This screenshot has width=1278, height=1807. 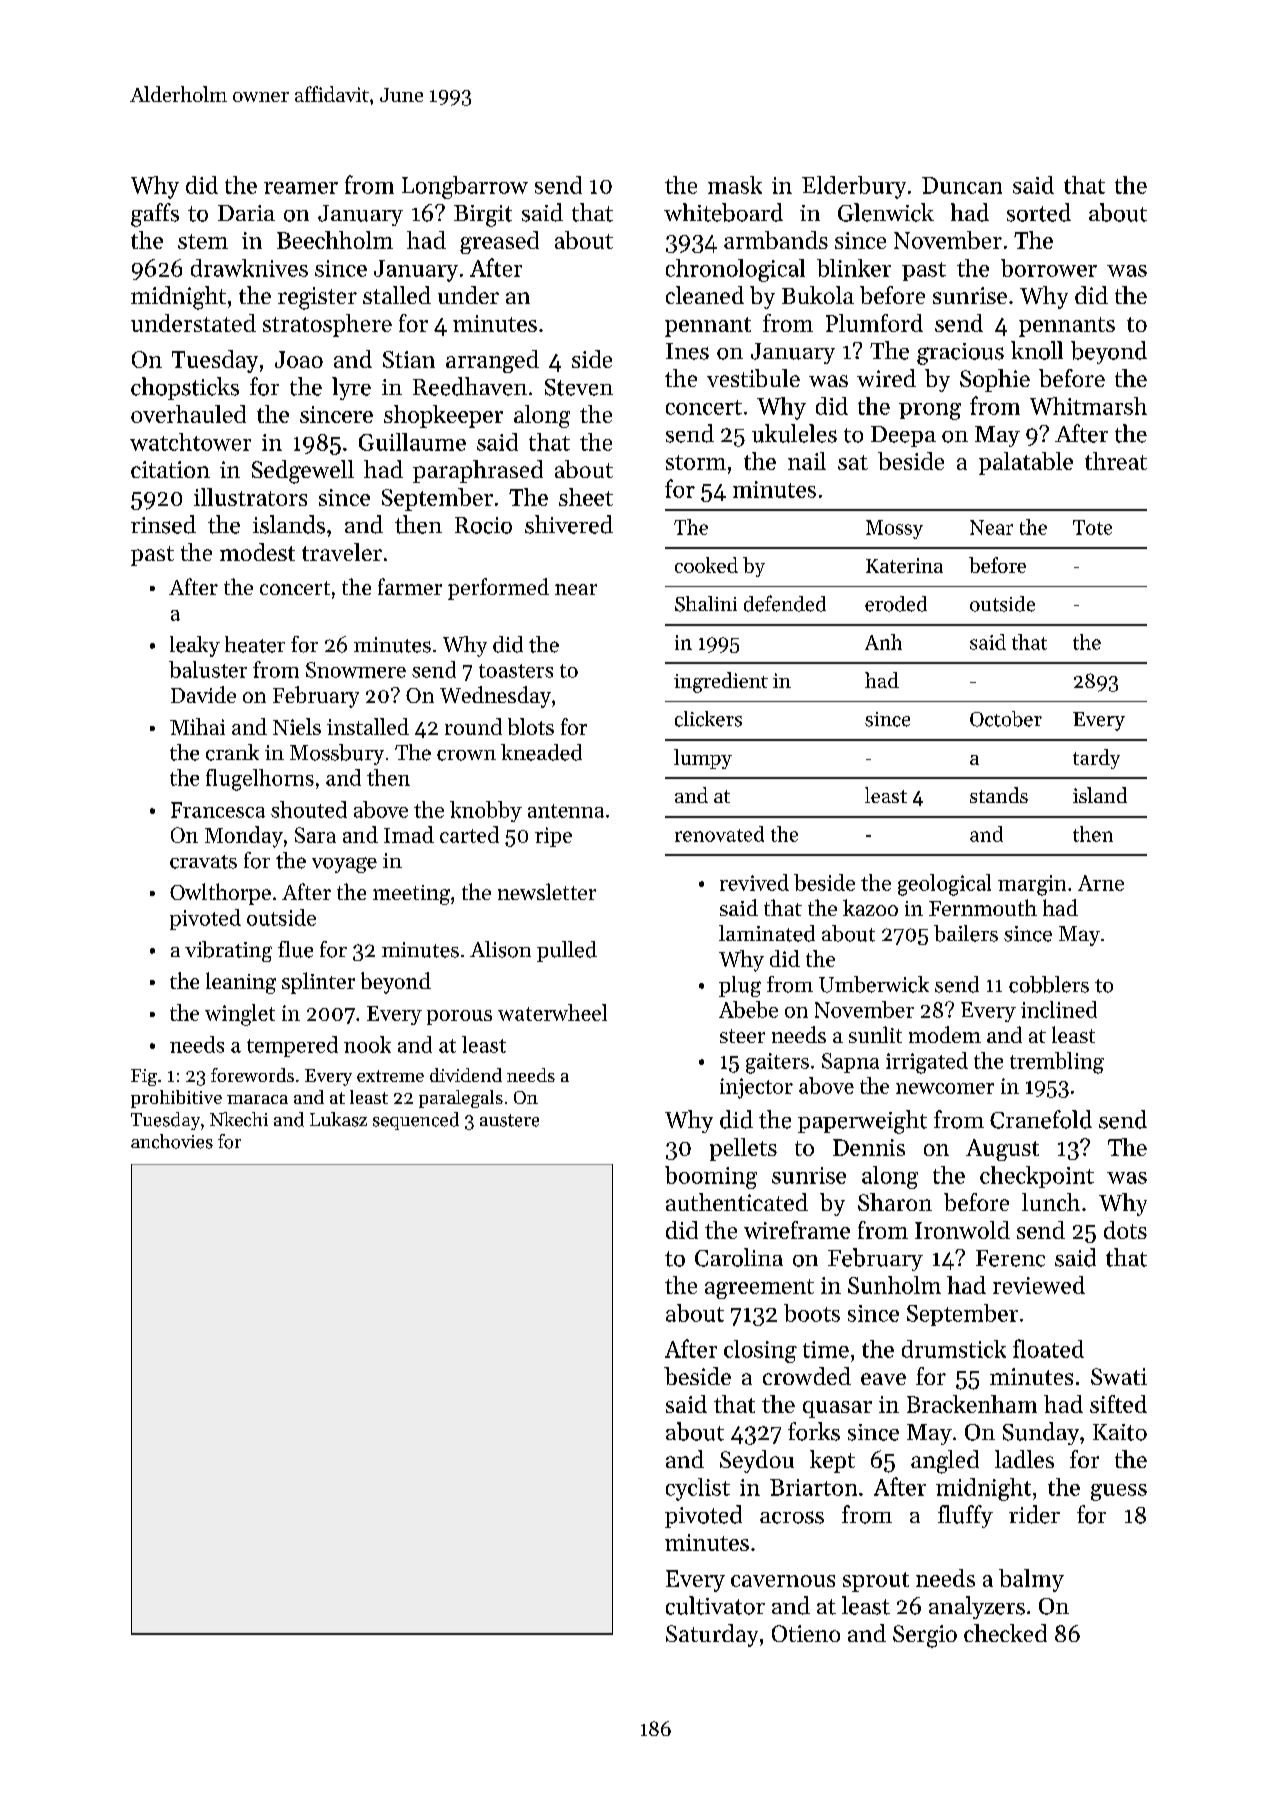 I want to click on prong, so click(x=930, y=411).
